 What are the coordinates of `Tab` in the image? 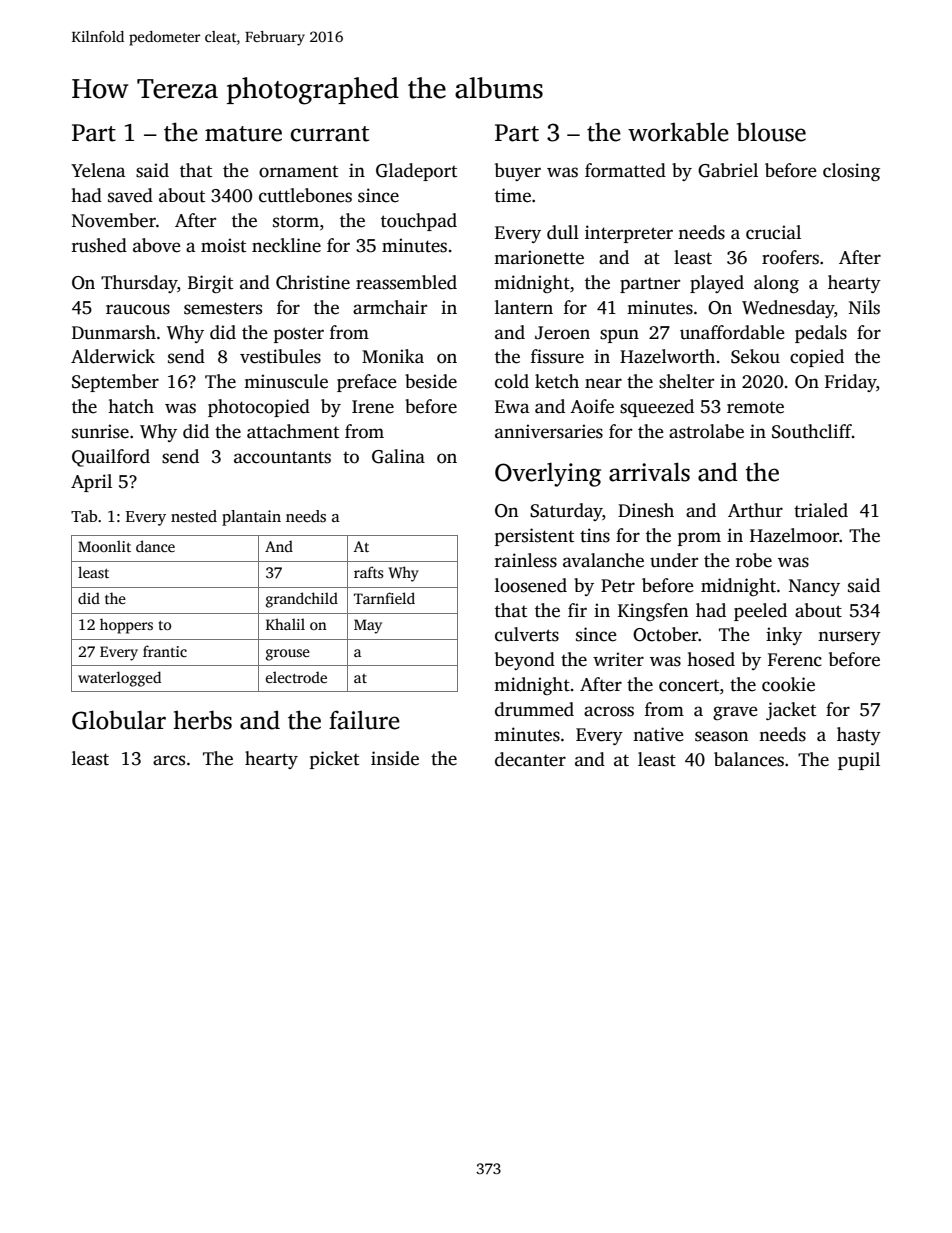 It's located at (84, 516).
